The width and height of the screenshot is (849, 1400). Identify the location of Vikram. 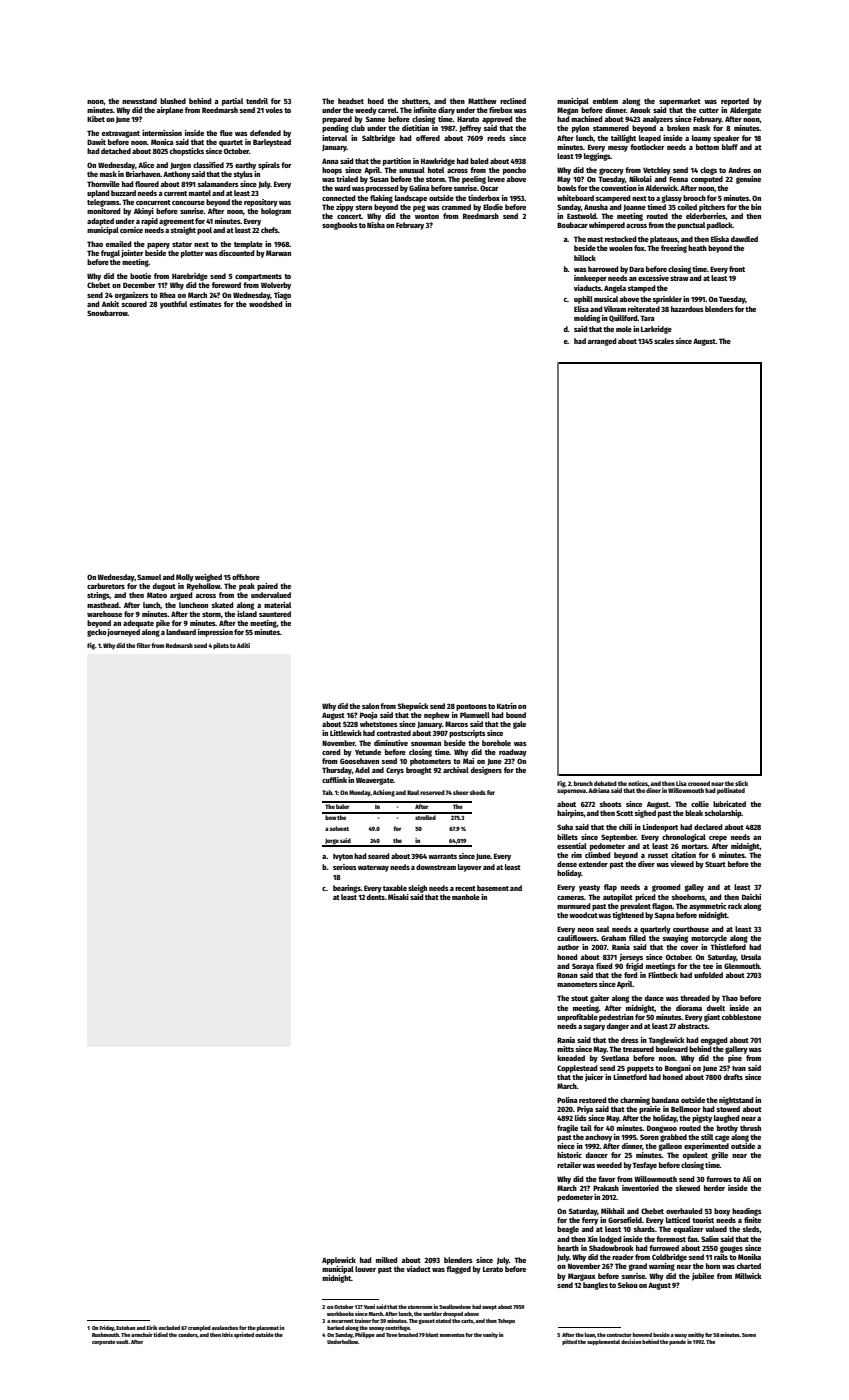
(615, 309).
